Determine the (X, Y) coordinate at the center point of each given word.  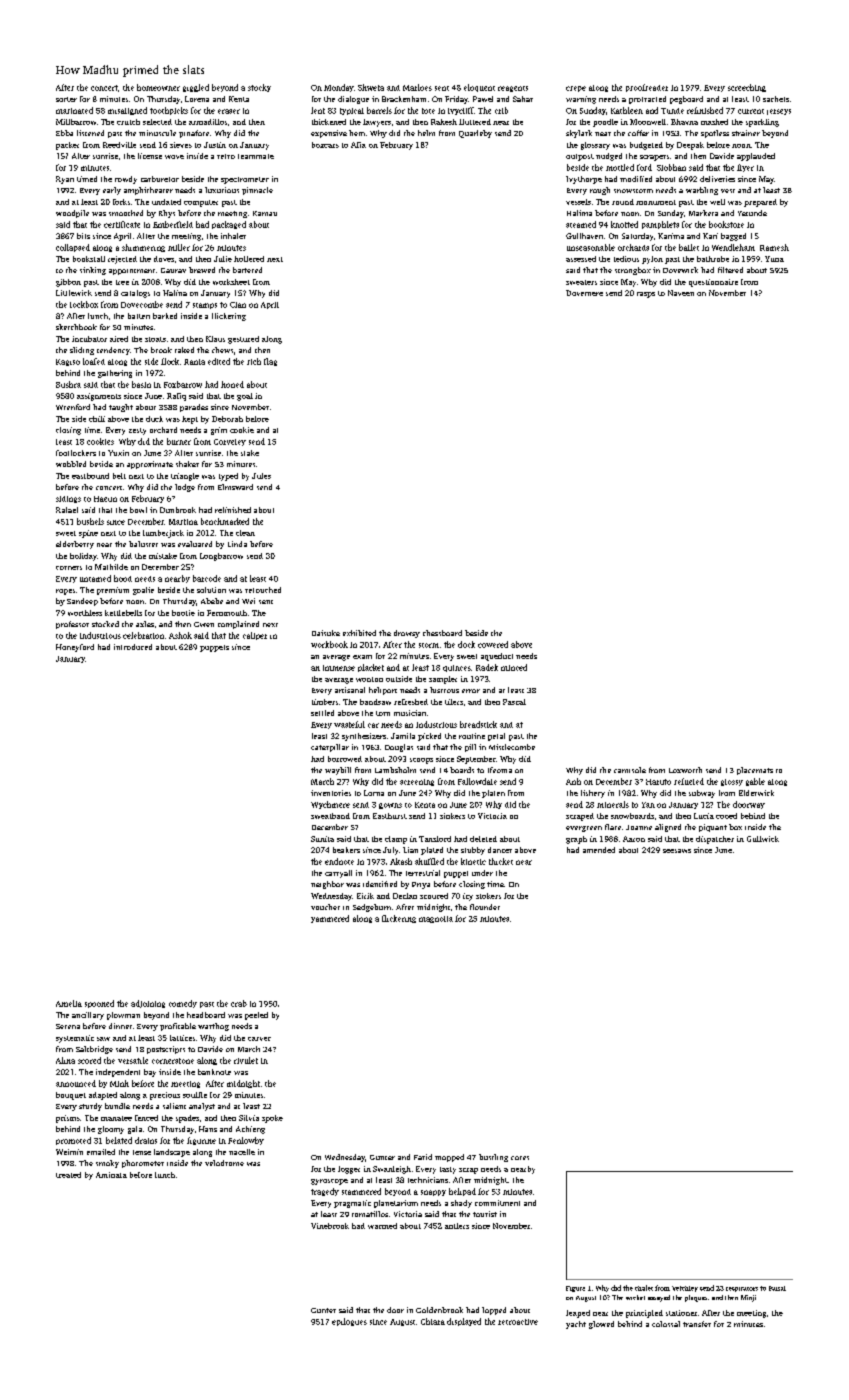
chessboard (442, 633)
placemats (755, 771)
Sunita (322, 839)
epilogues (349, 1322)
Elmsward (235, 487)
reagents (513, 89)
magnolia (436, 919)
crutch (128, 122)
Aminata (111, 1175)
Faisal (777, 1288)
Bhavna (684, 122)
